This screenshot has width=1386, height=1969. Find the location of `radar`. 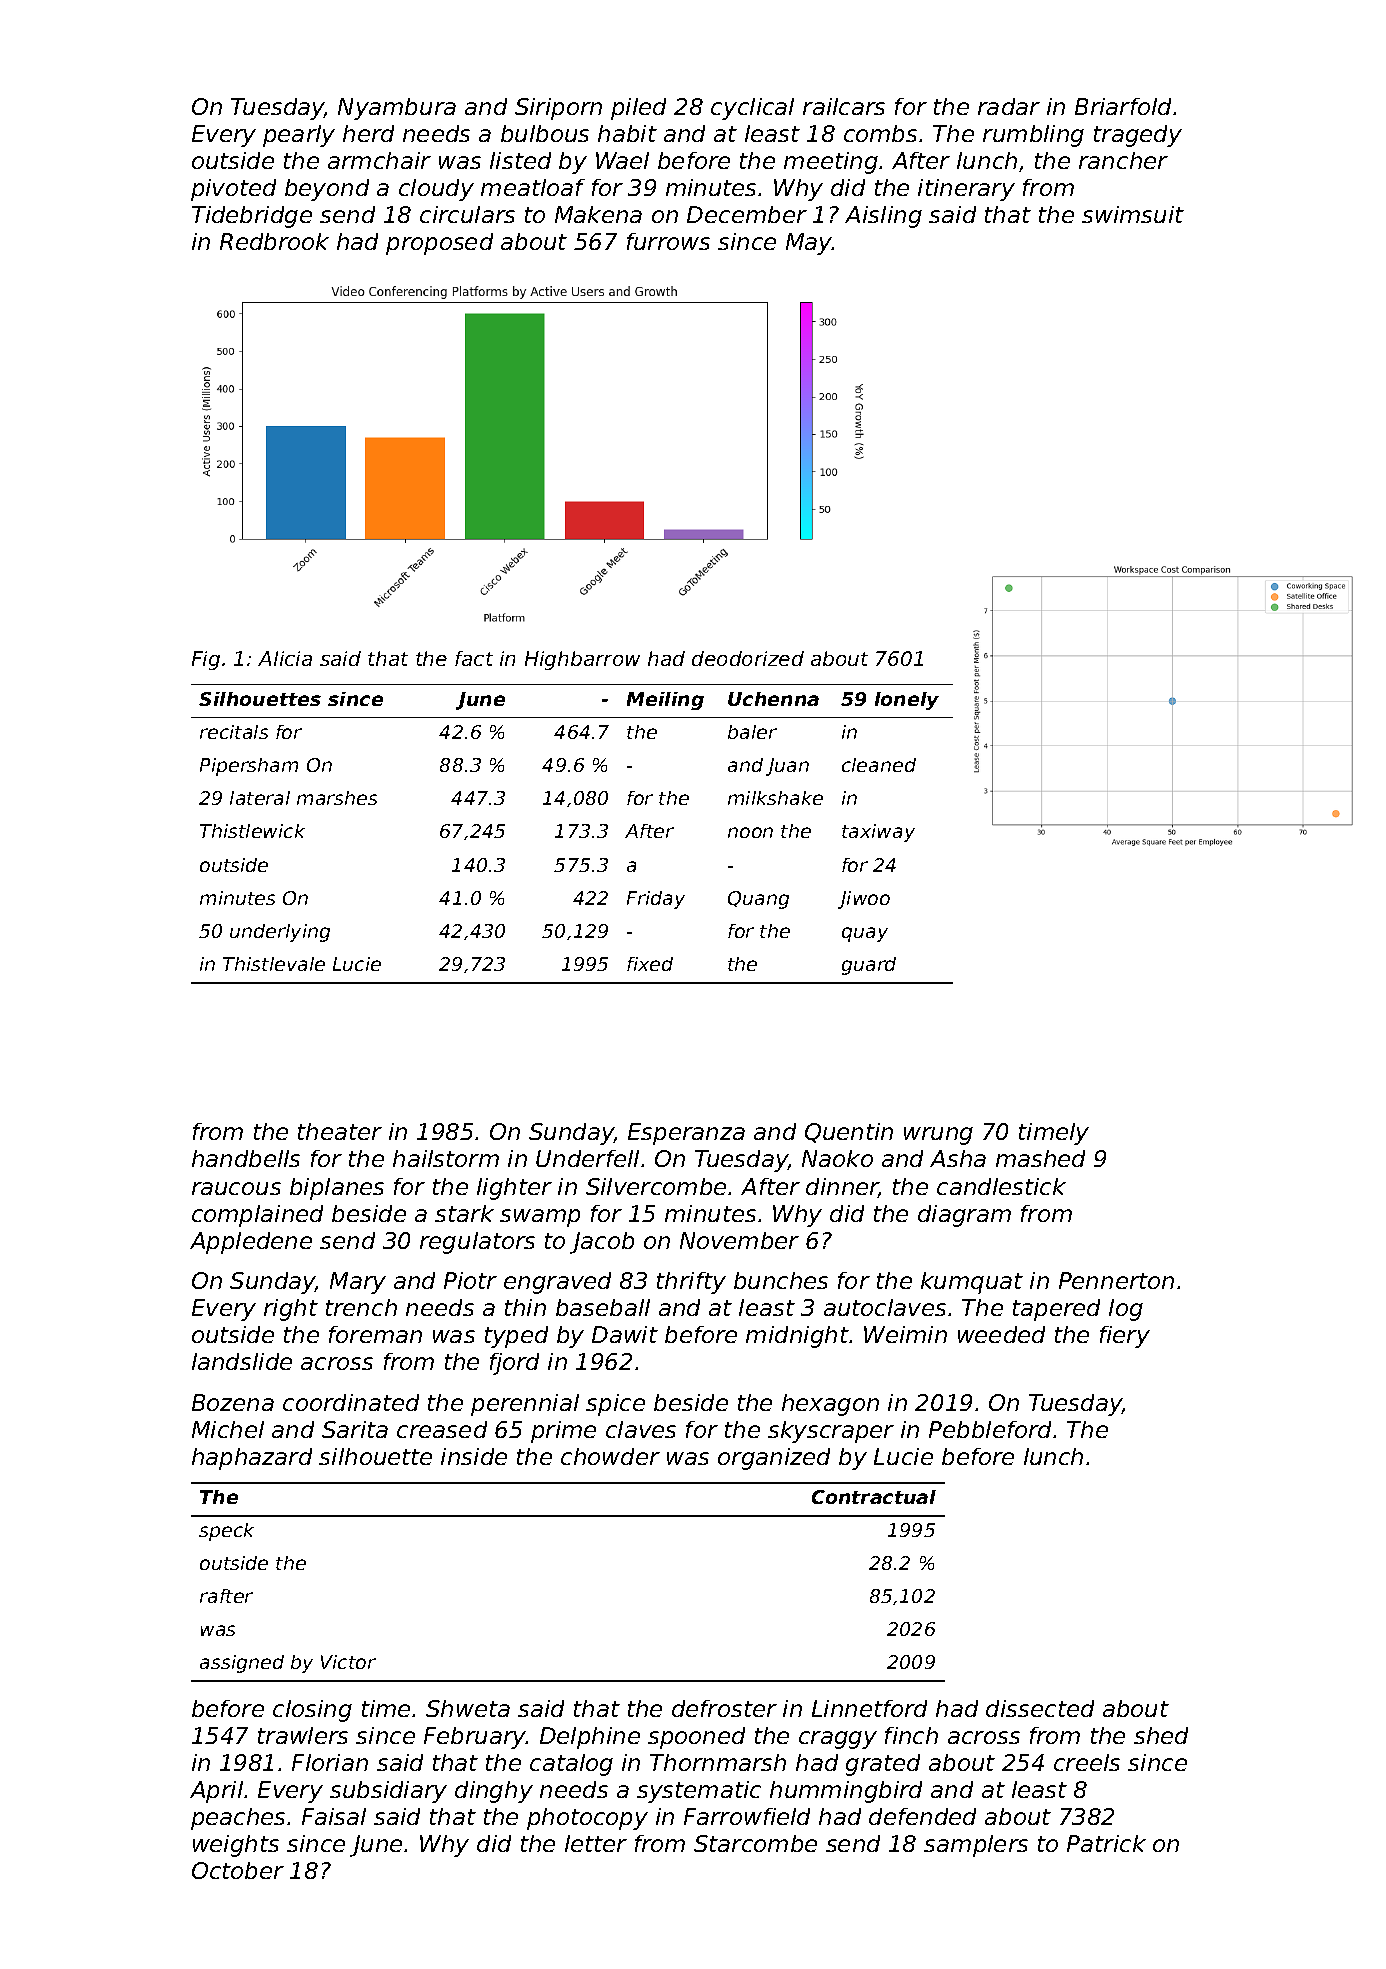

radar is located at coordinates (1009, 106).
